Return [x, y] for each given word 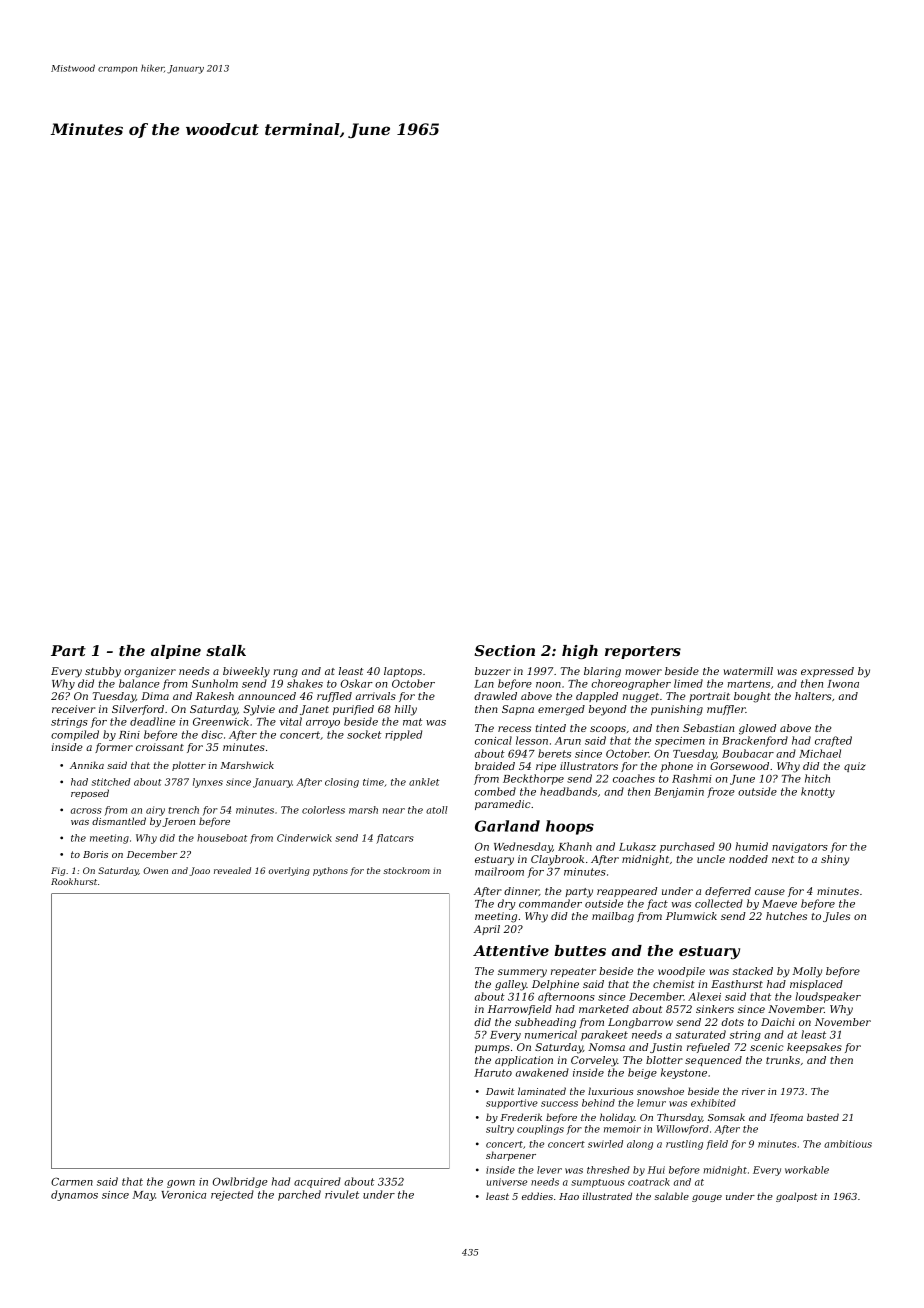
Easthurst [737, 984]
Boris [95, 854]
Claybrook [557, 860]
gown [181, 1184]
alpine [176, 652]
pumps [492, 1049]
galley [511, 985]
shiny [835, 860]
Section [505, 650]
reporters [643, 652]
